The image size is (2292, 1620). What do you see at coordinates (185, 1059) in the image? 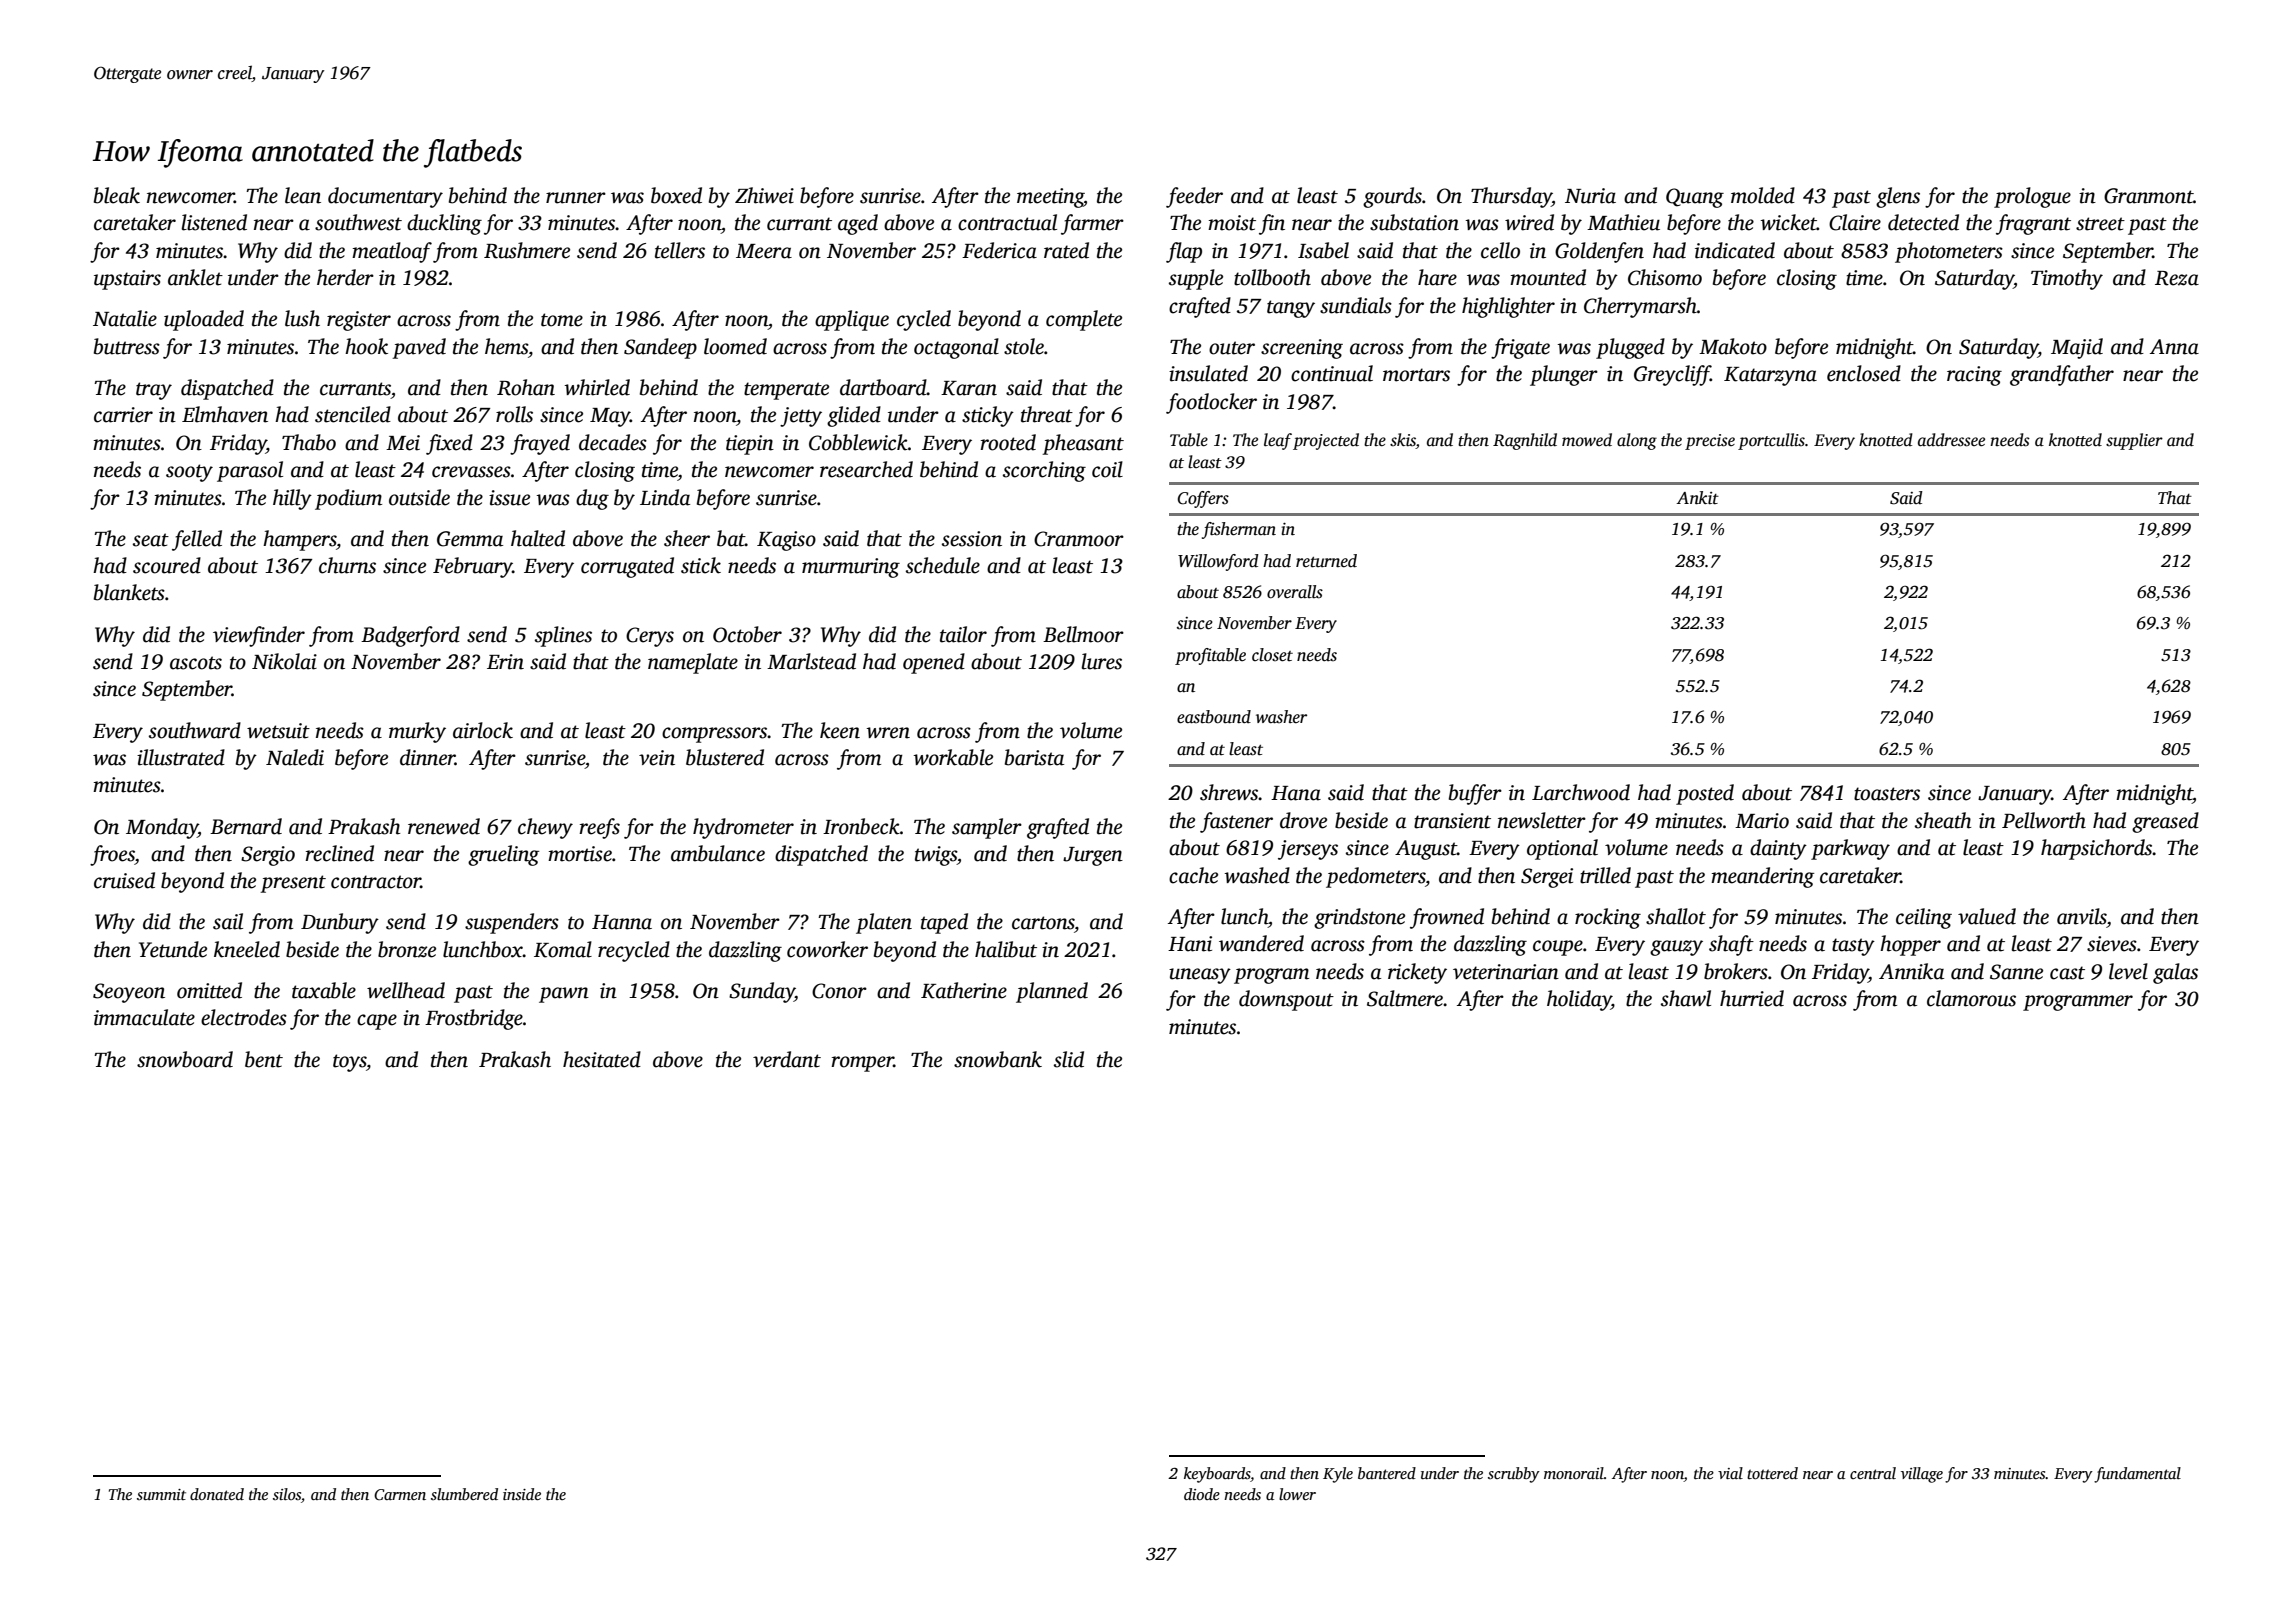
I see `snowboard` at bounding box center [185, 1059].
